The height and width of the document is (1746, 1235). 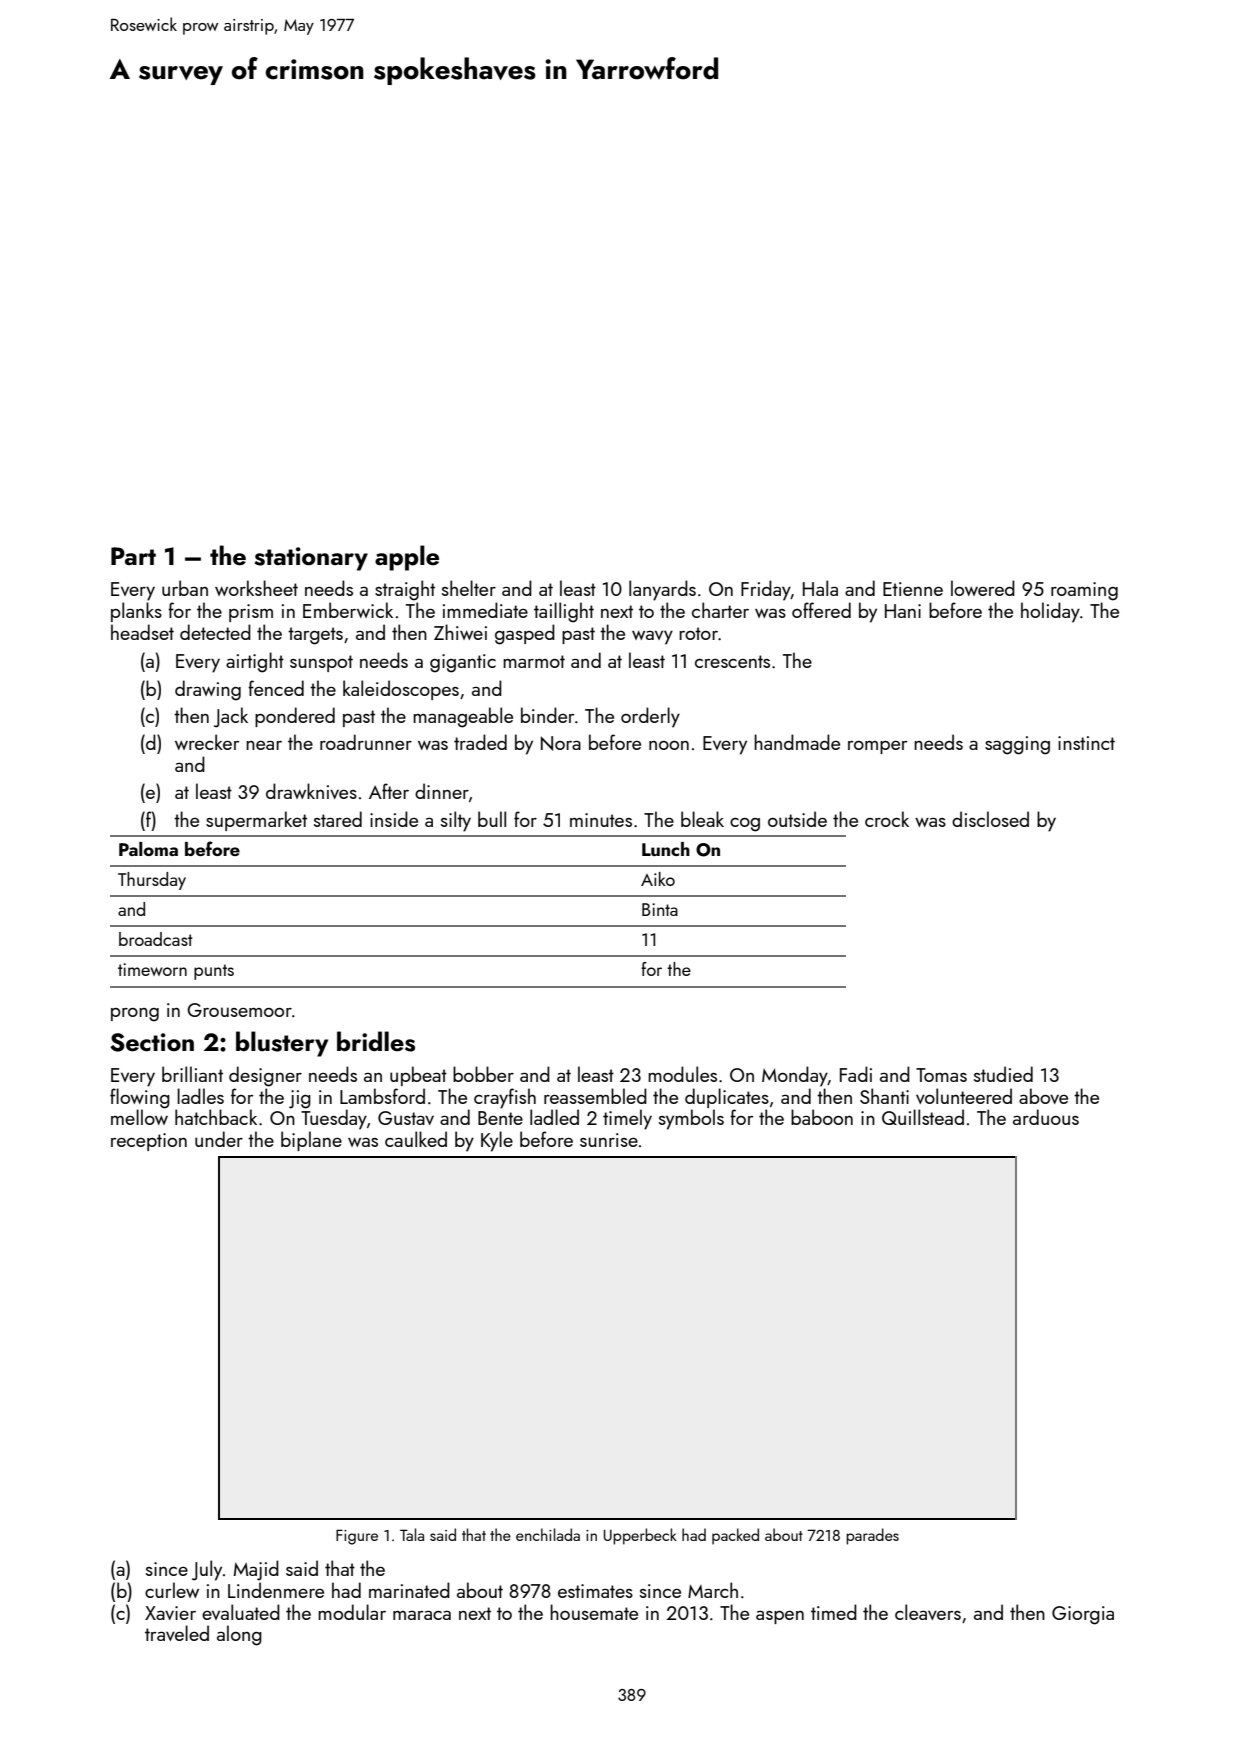 I want to click on instinct, so click(x=1086, y=743).
